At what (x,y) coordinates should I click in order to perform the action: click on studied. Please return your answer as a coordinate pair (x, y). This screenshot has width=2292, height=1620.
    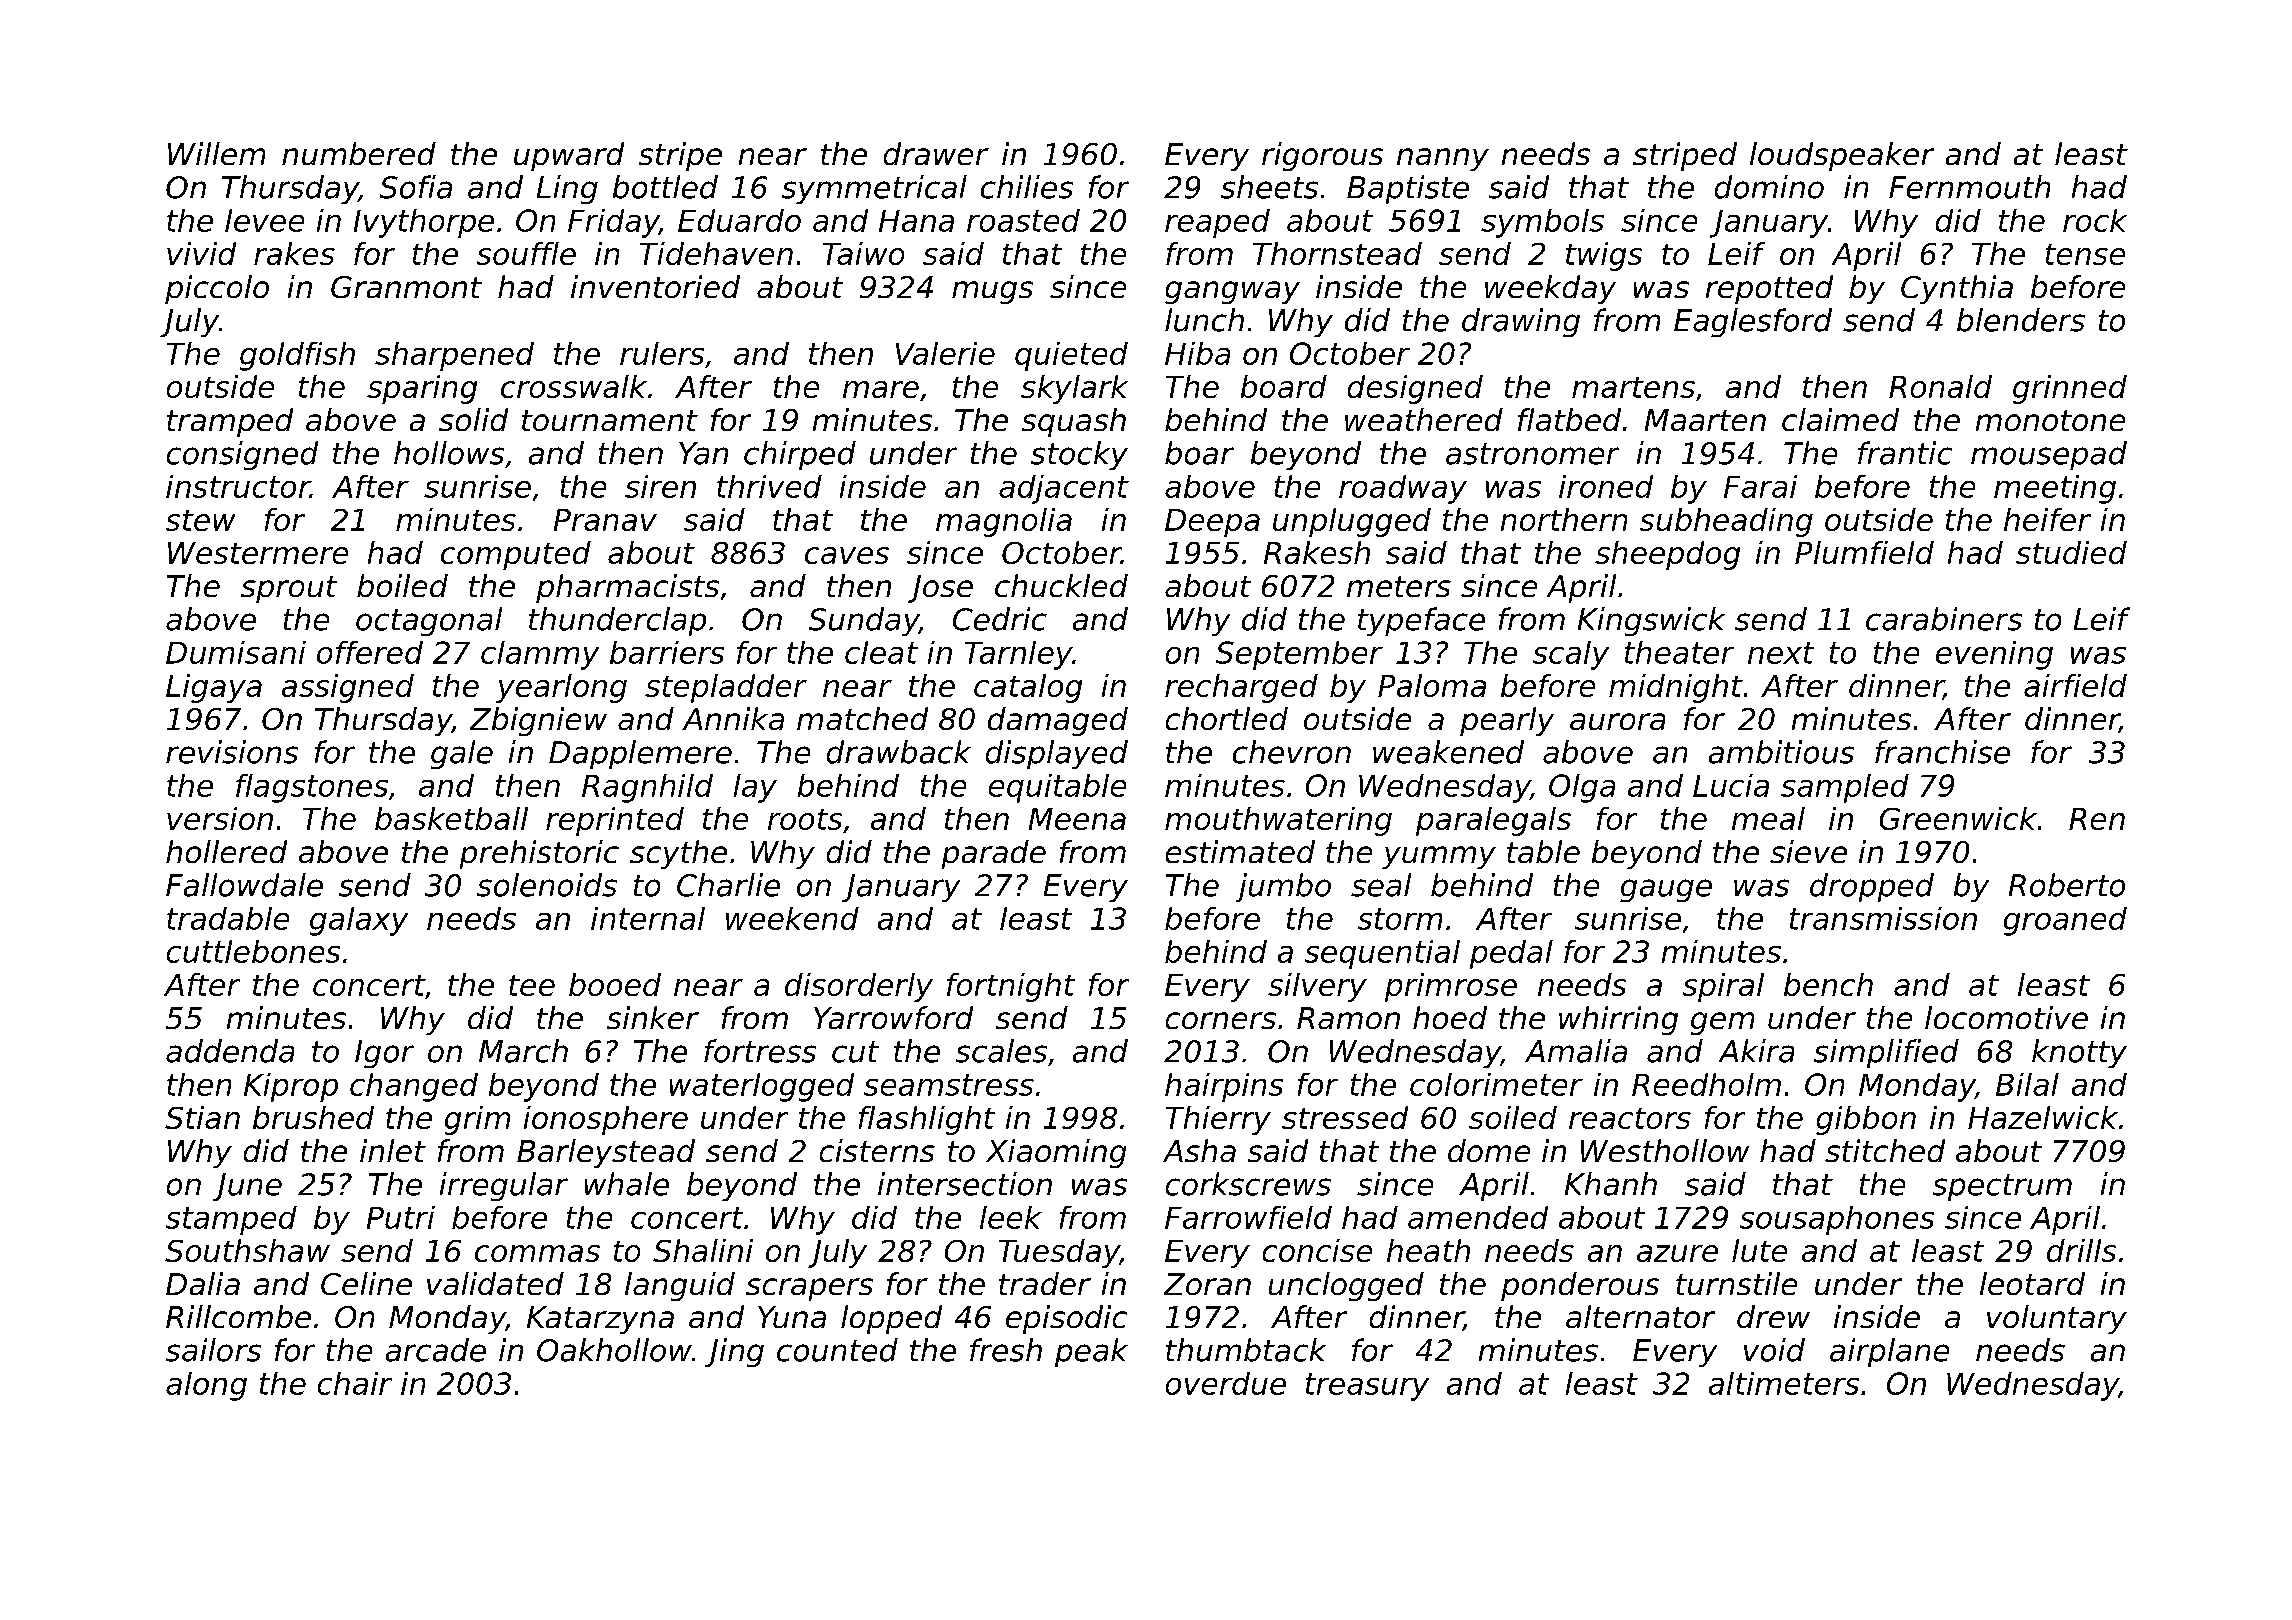
    Looking at the image, I should click on (2071, 552).
